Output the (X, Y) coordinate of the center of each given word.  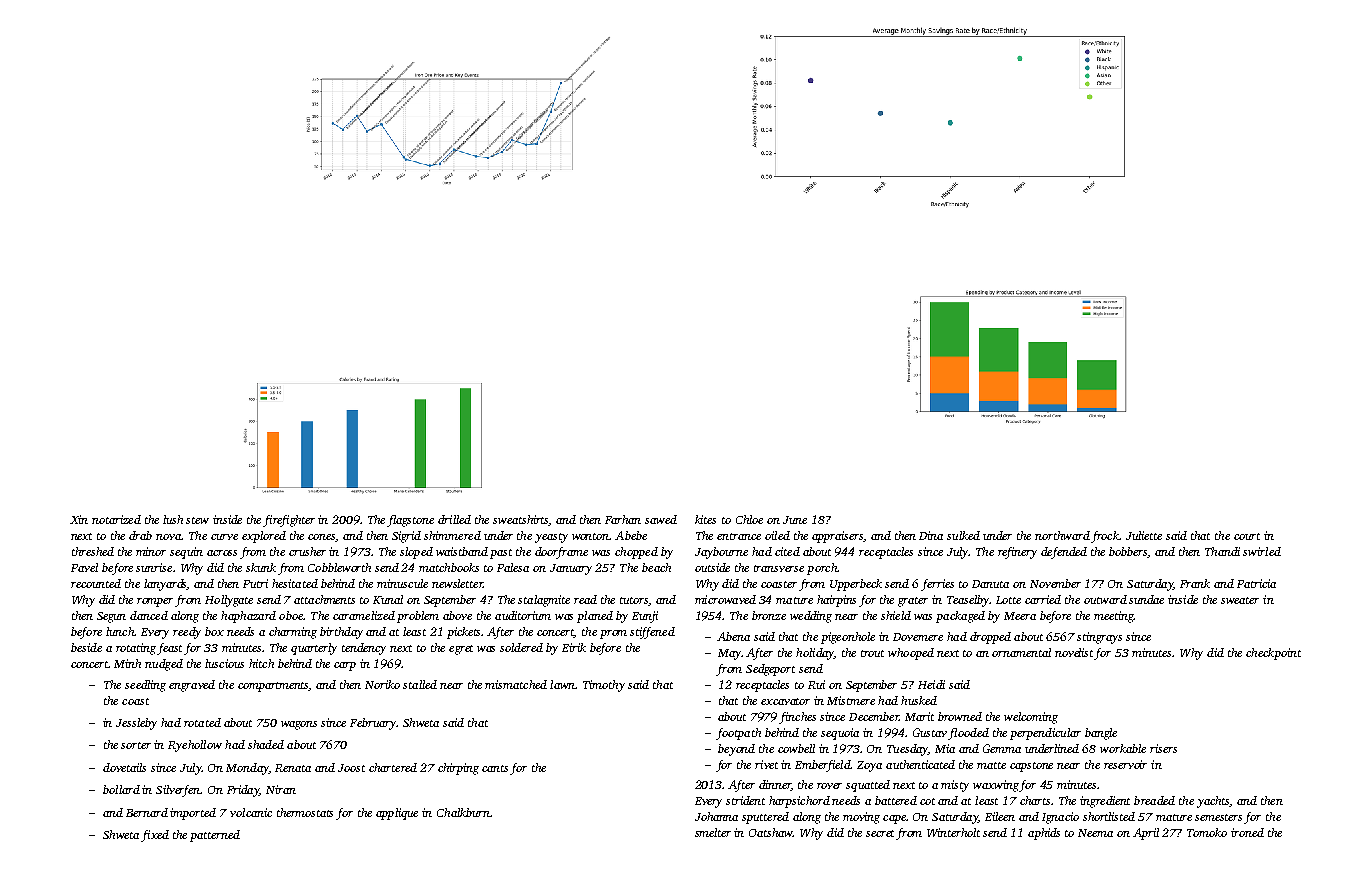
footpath (738, 734)
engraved (192, 686)
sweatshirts (521, 520)
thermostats (305, 812)
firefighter (289, 521)
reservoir (1125, 764)
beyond (736, 750)
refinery (1017, 553)
